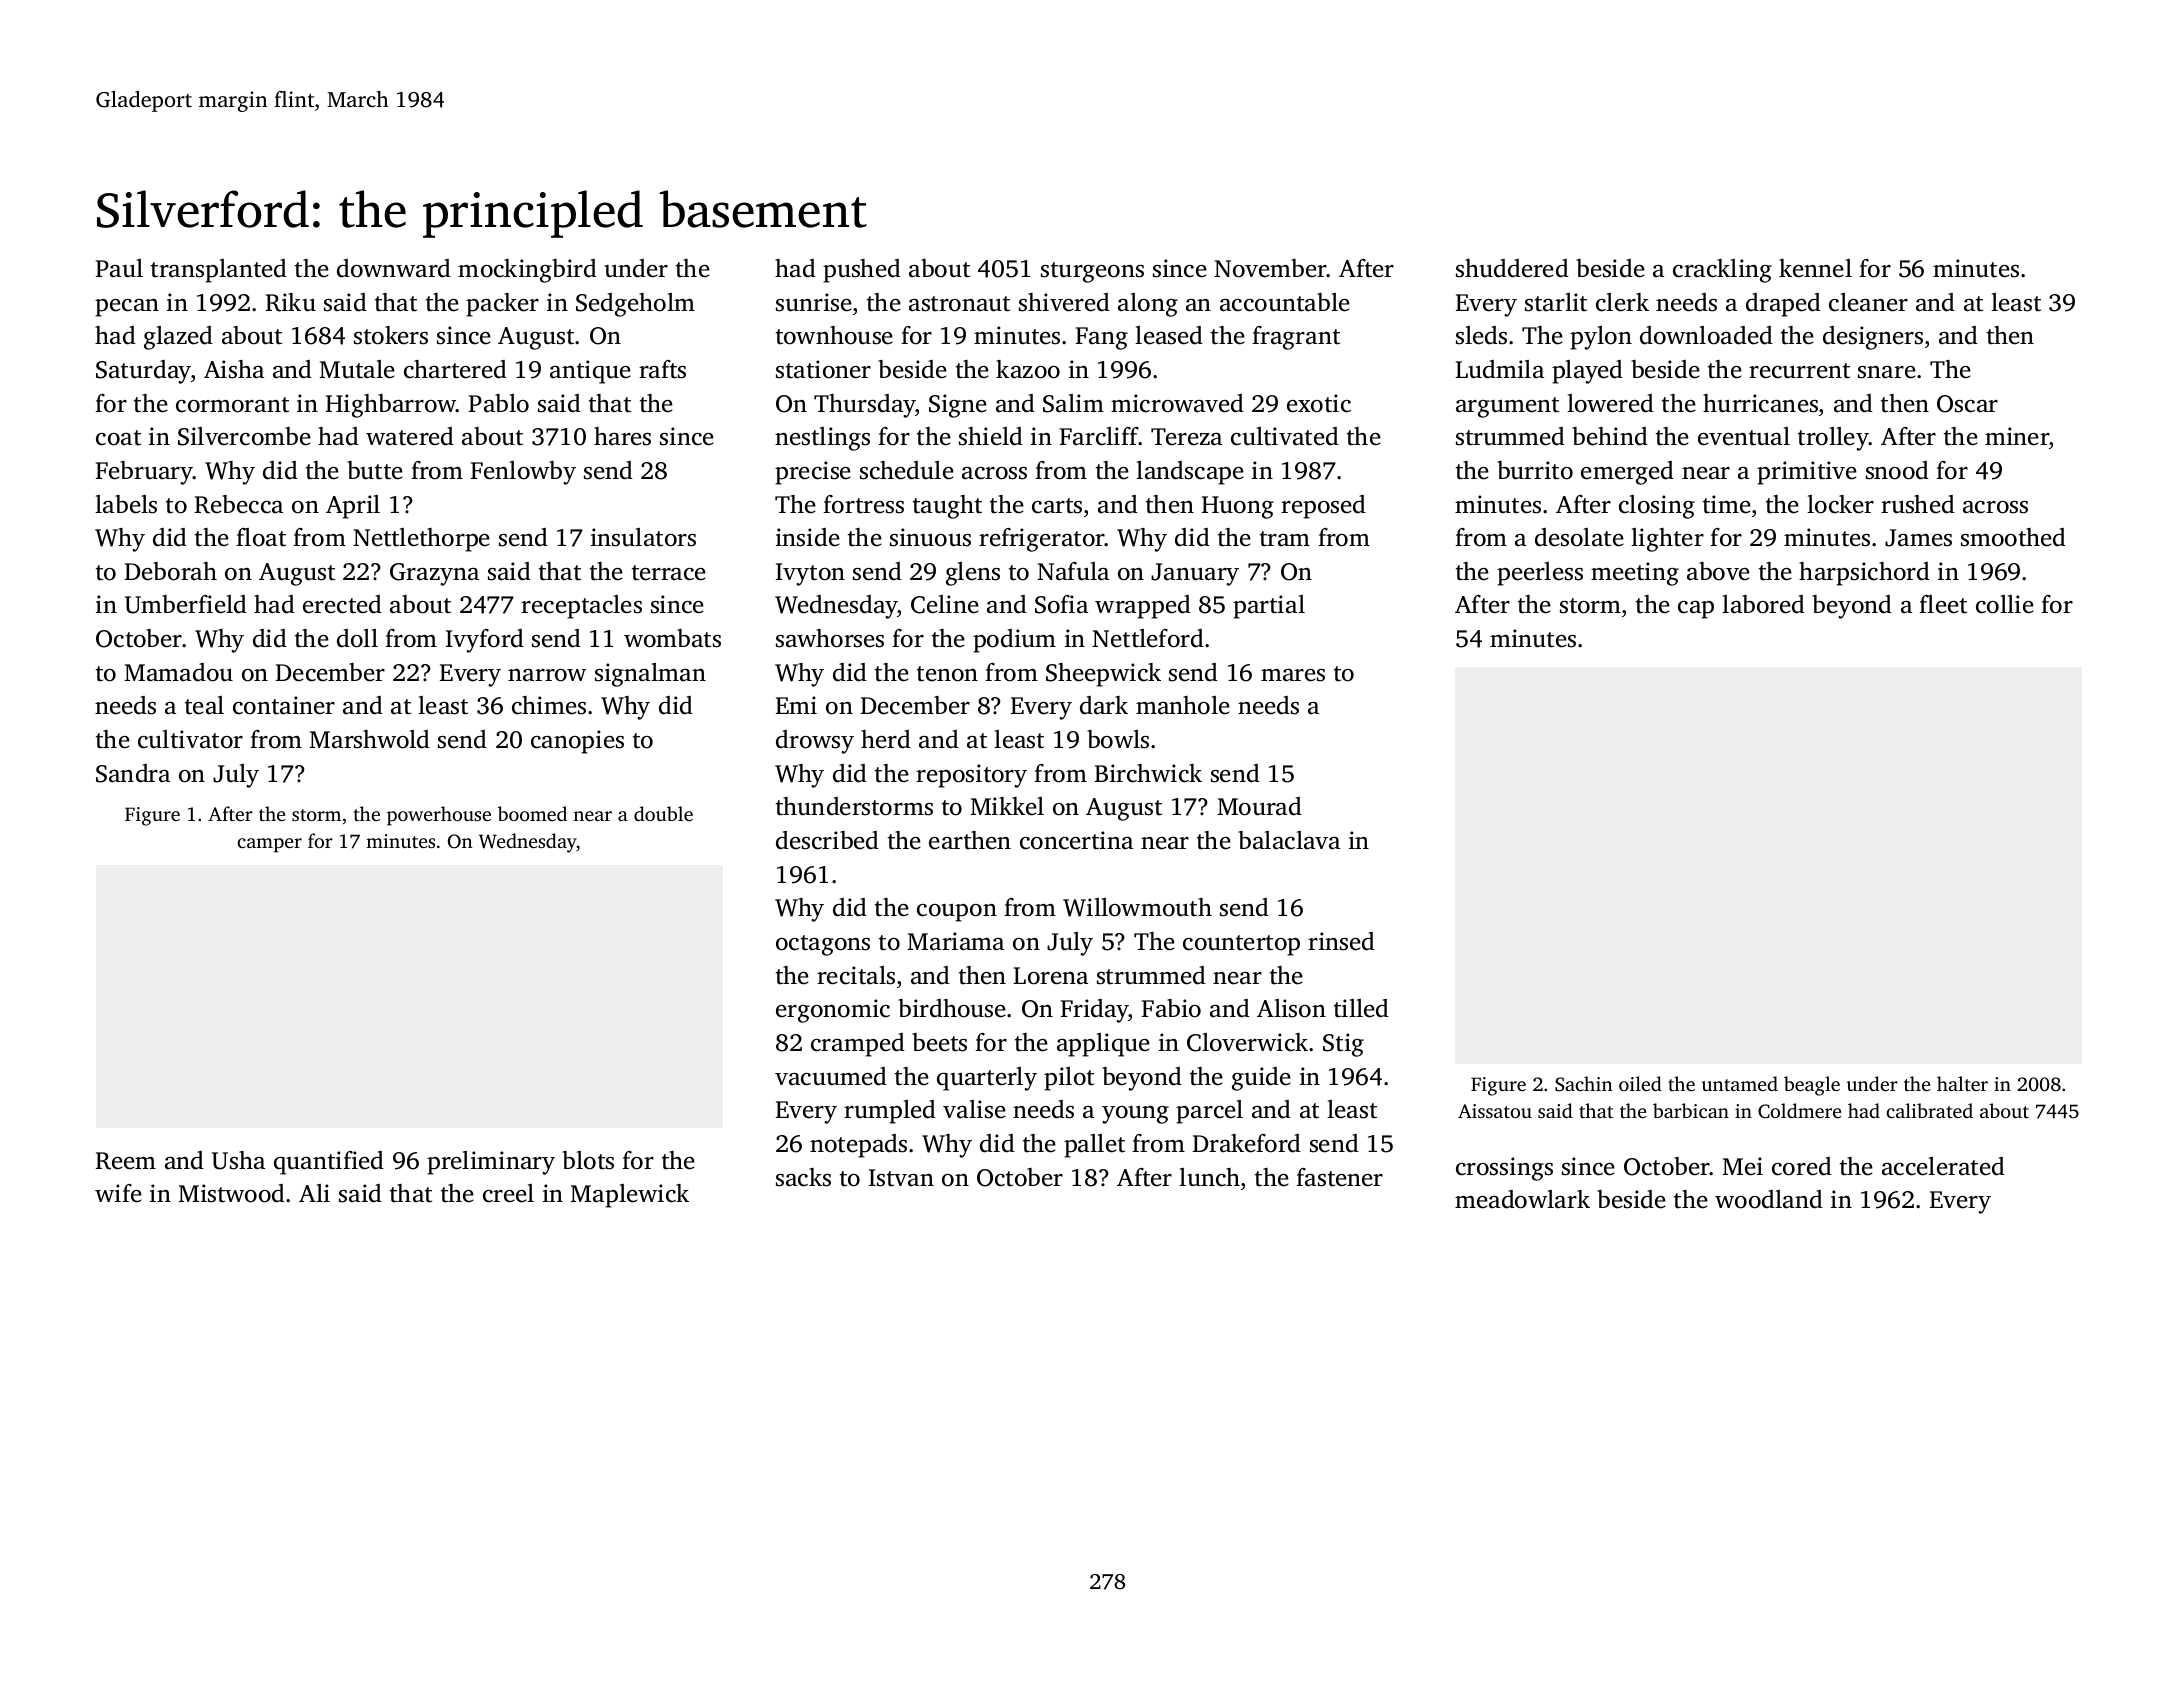  I want to click on stationer, so click(823, 369).
